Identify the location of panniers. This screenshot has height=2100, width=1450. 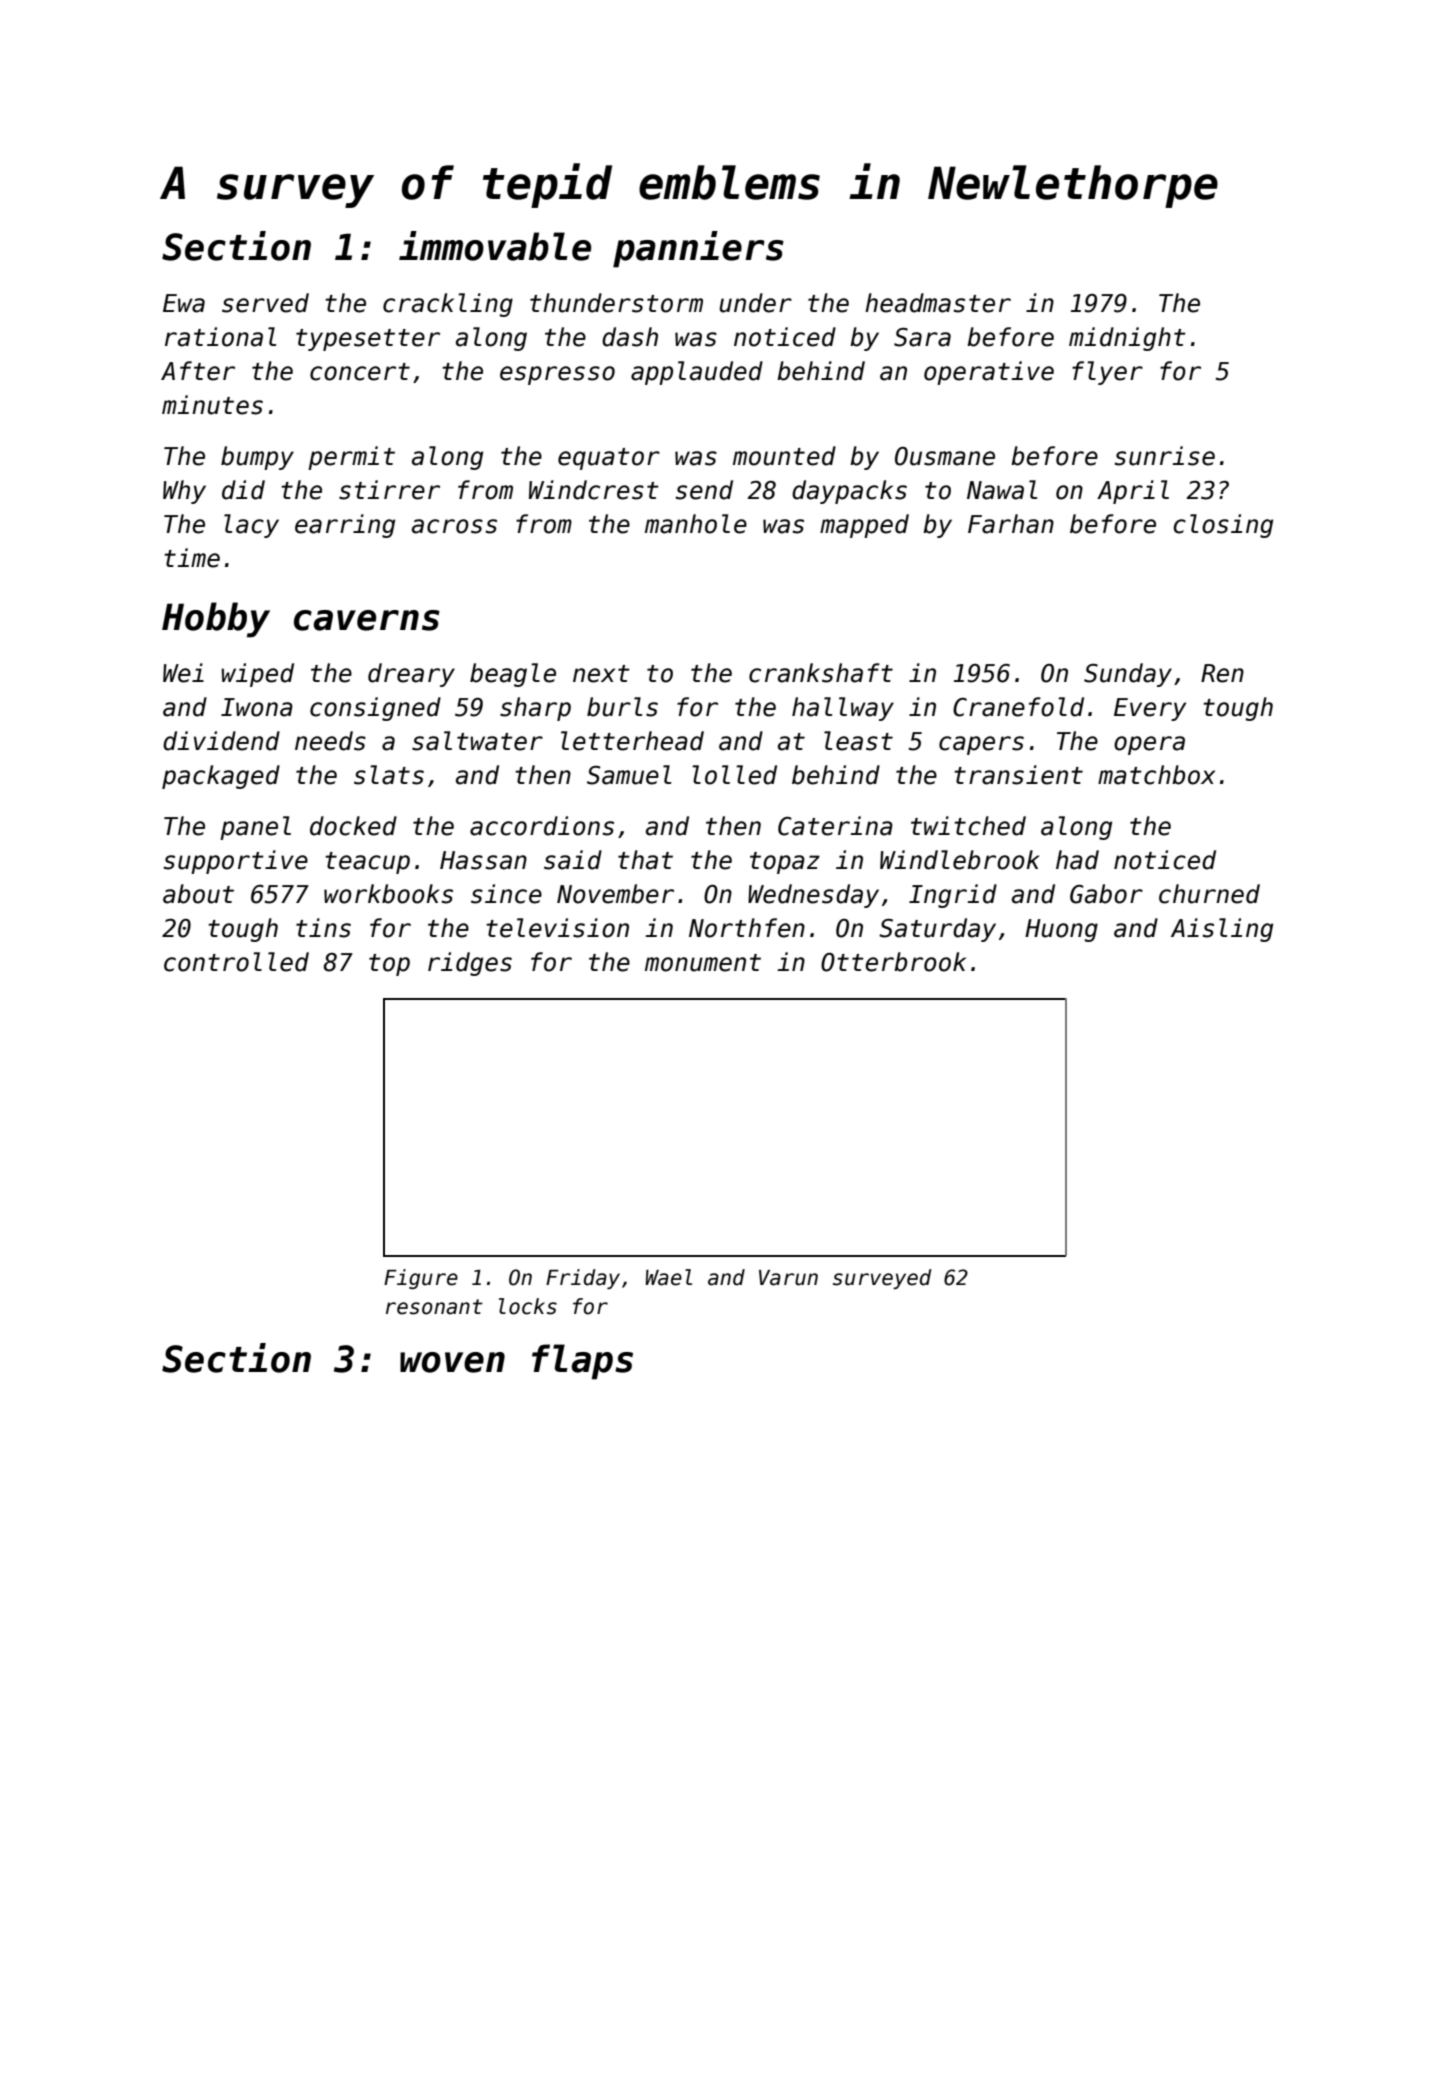
(698, 249).
